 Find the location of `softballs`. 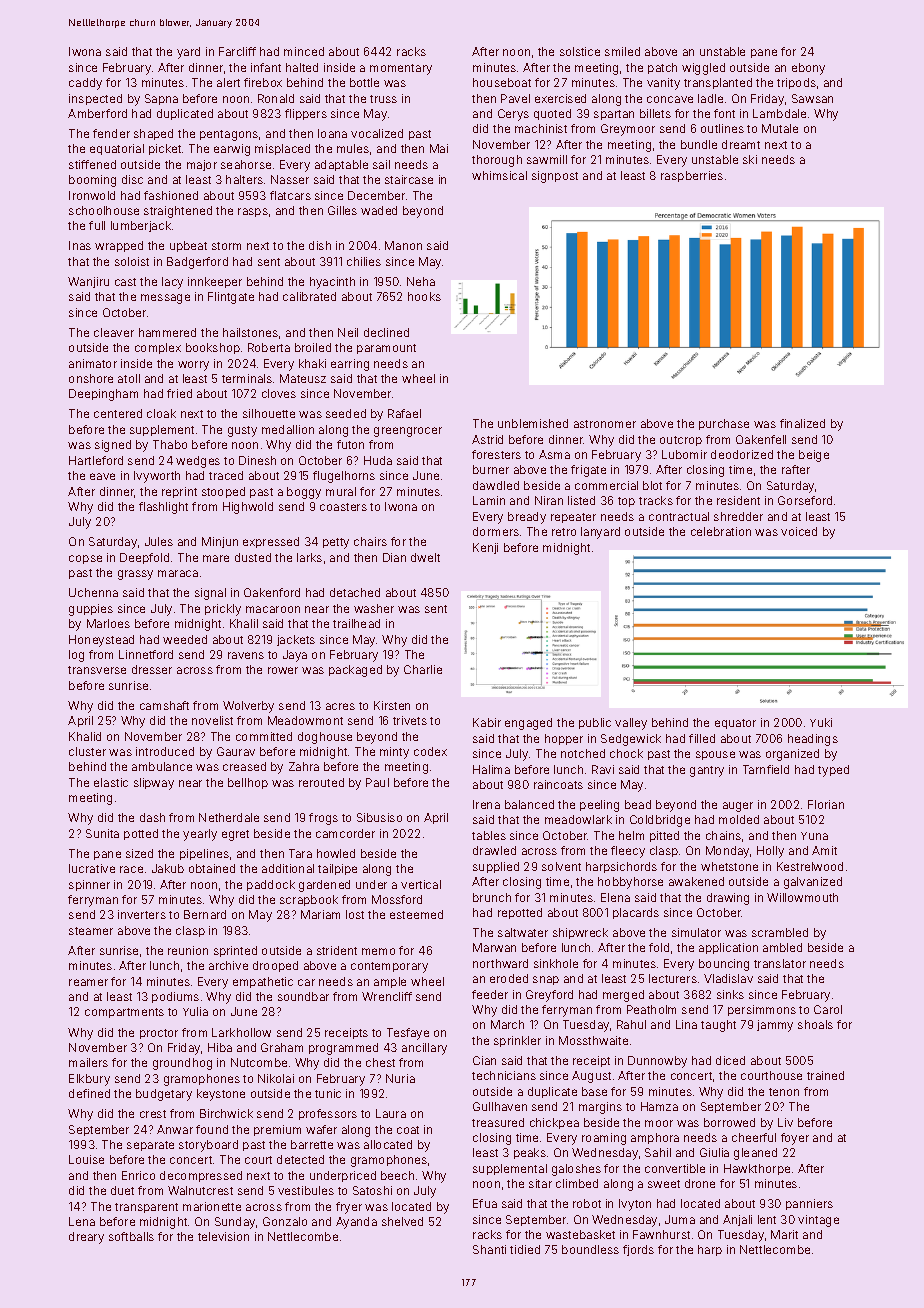

softballs is located at coordinates (131, 1236).
